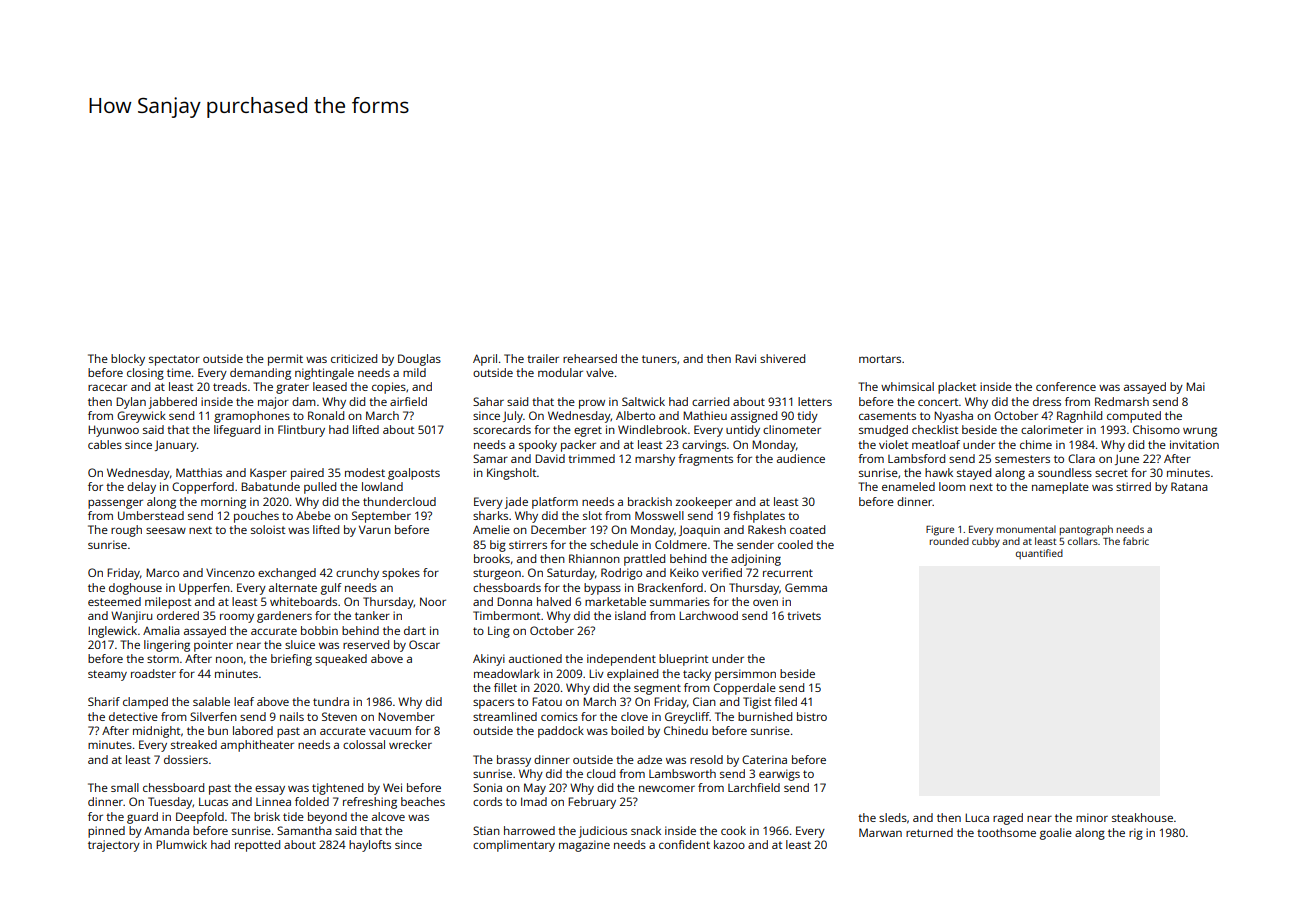 The image size is (1308, 924). Describe the element at coordinates (257, 746) in the screenshot. I see `amphitheater` at that location.
